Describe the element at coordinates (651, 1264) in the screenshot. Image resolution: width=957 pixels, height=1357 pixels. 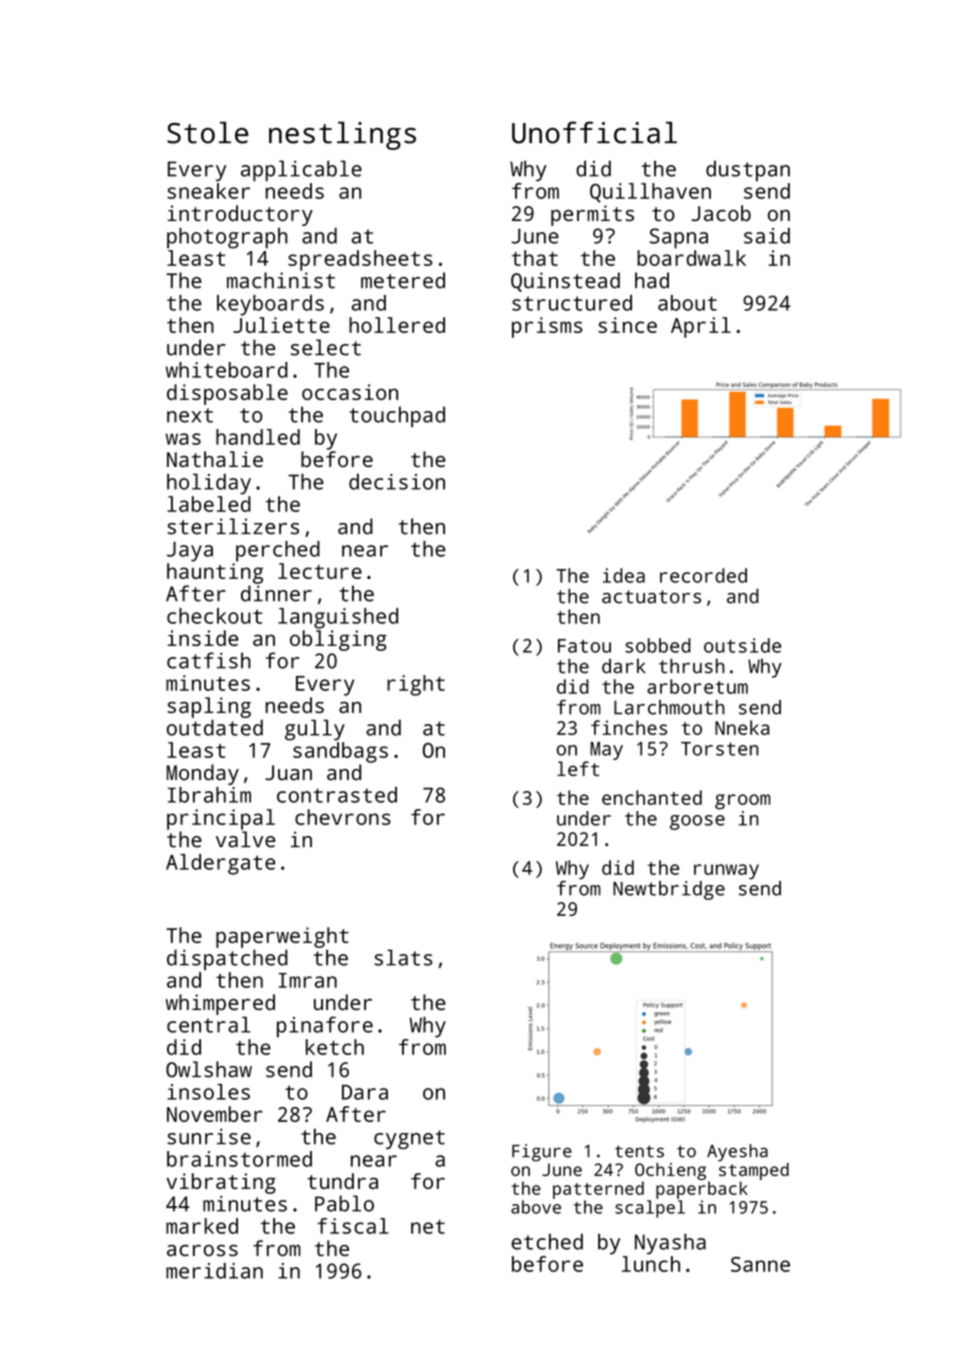
I see `lunch` at that location.
